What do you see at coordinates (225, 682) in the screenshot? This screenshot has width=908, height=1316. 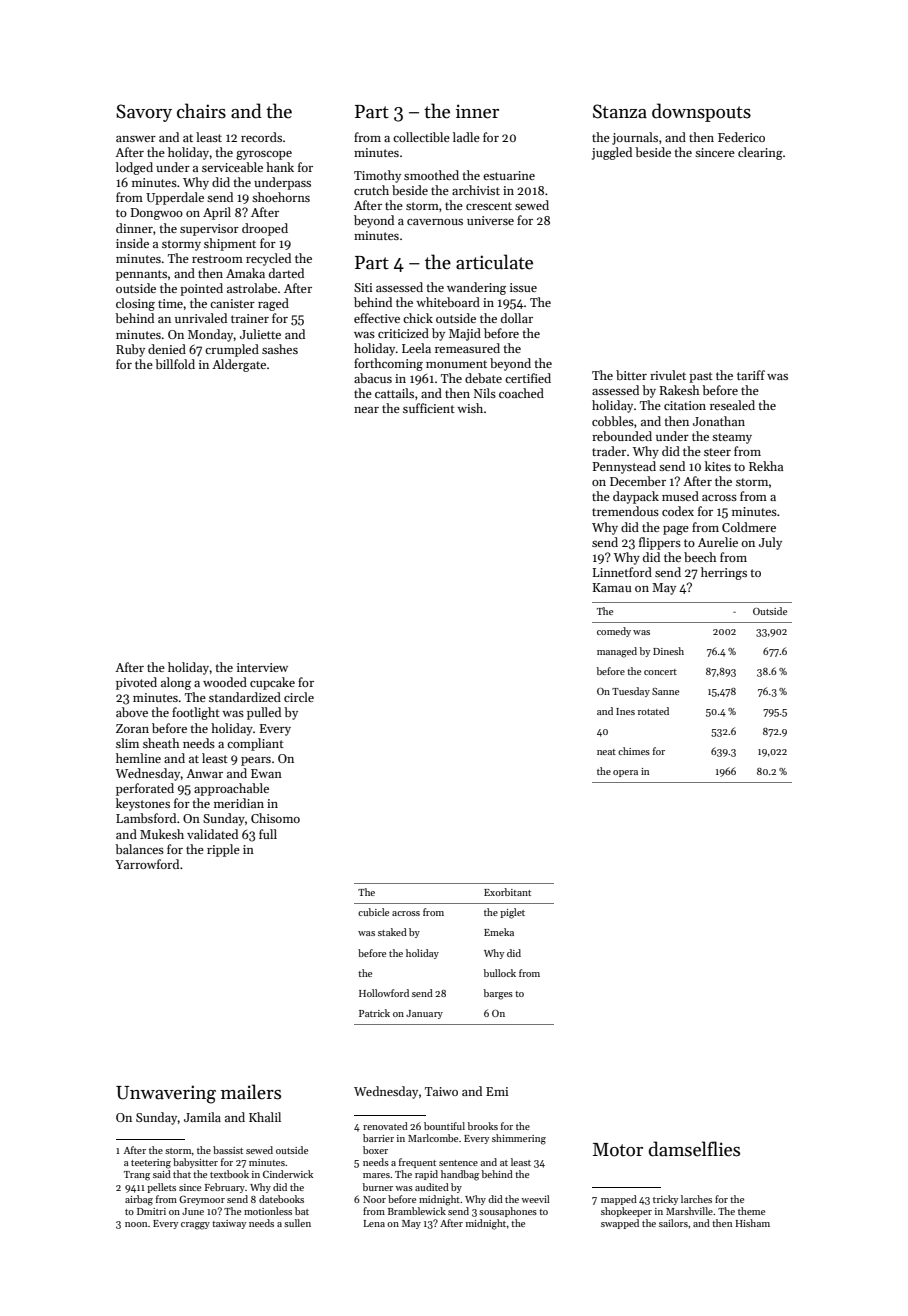 I see `wooded` at bounding box center [225, 682].
